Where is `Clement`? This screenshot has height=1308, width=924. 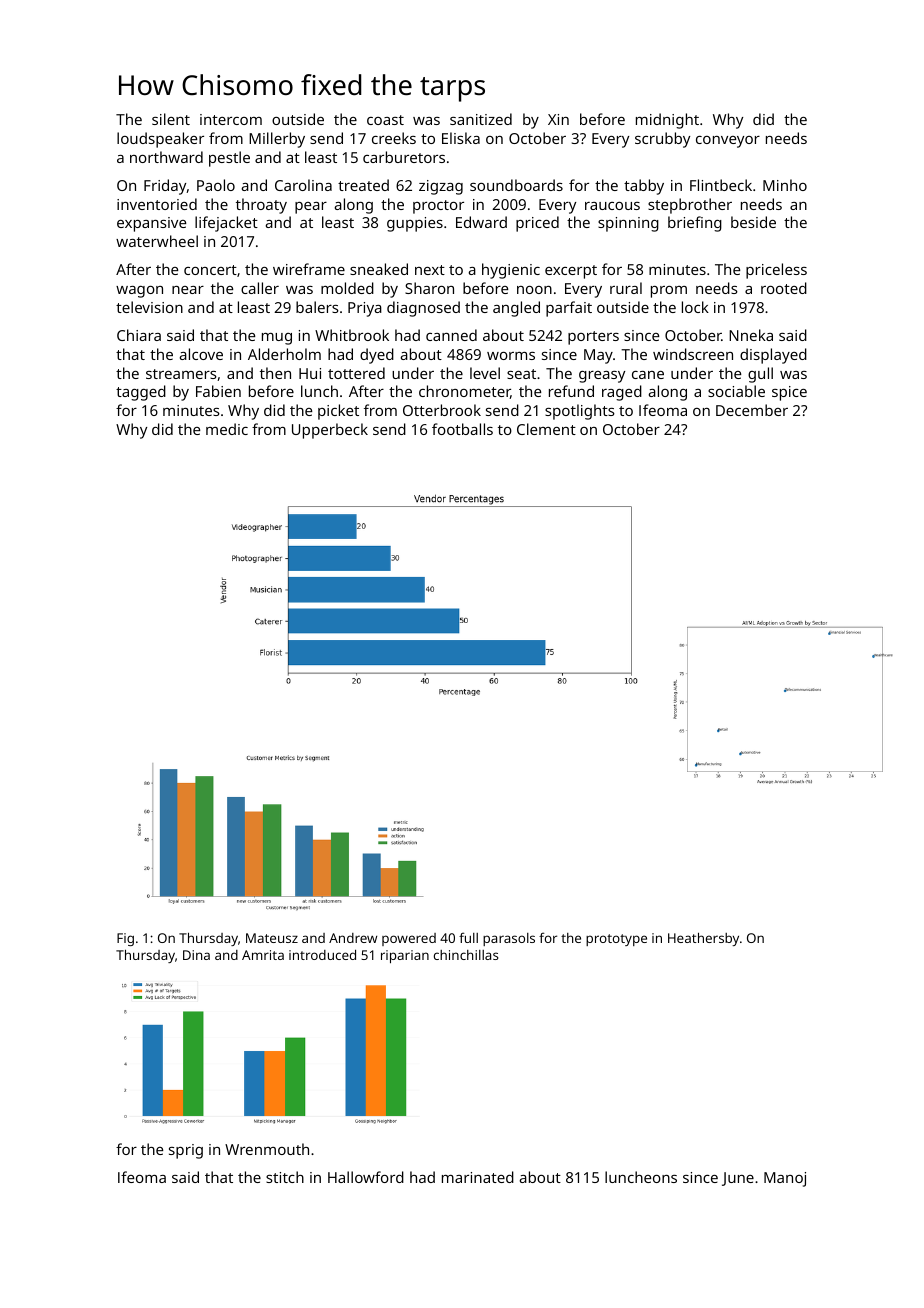 Clement is located at coordinates (546, 429).
